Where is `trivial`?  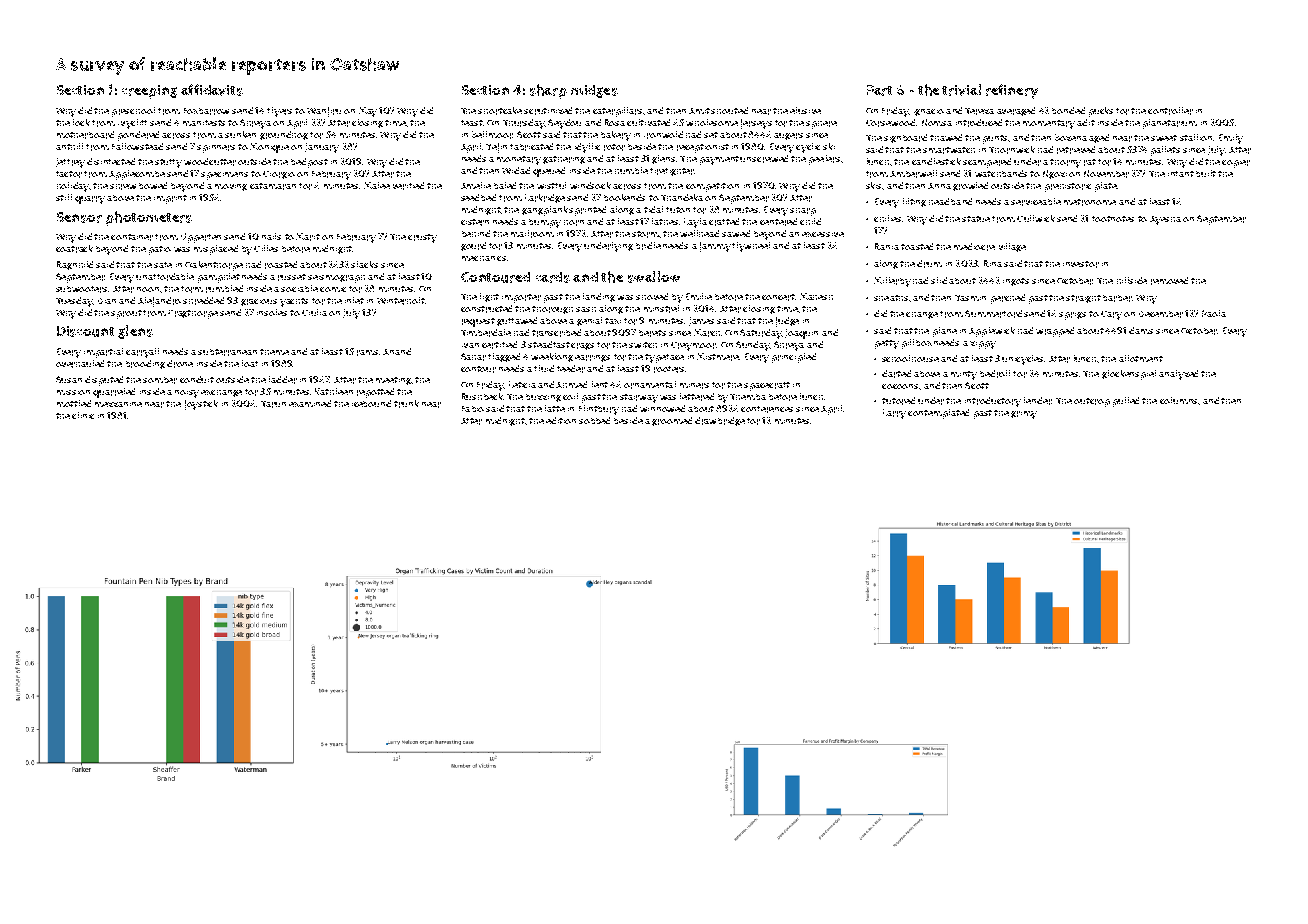
trivial is located at coordinates (961, 90).
